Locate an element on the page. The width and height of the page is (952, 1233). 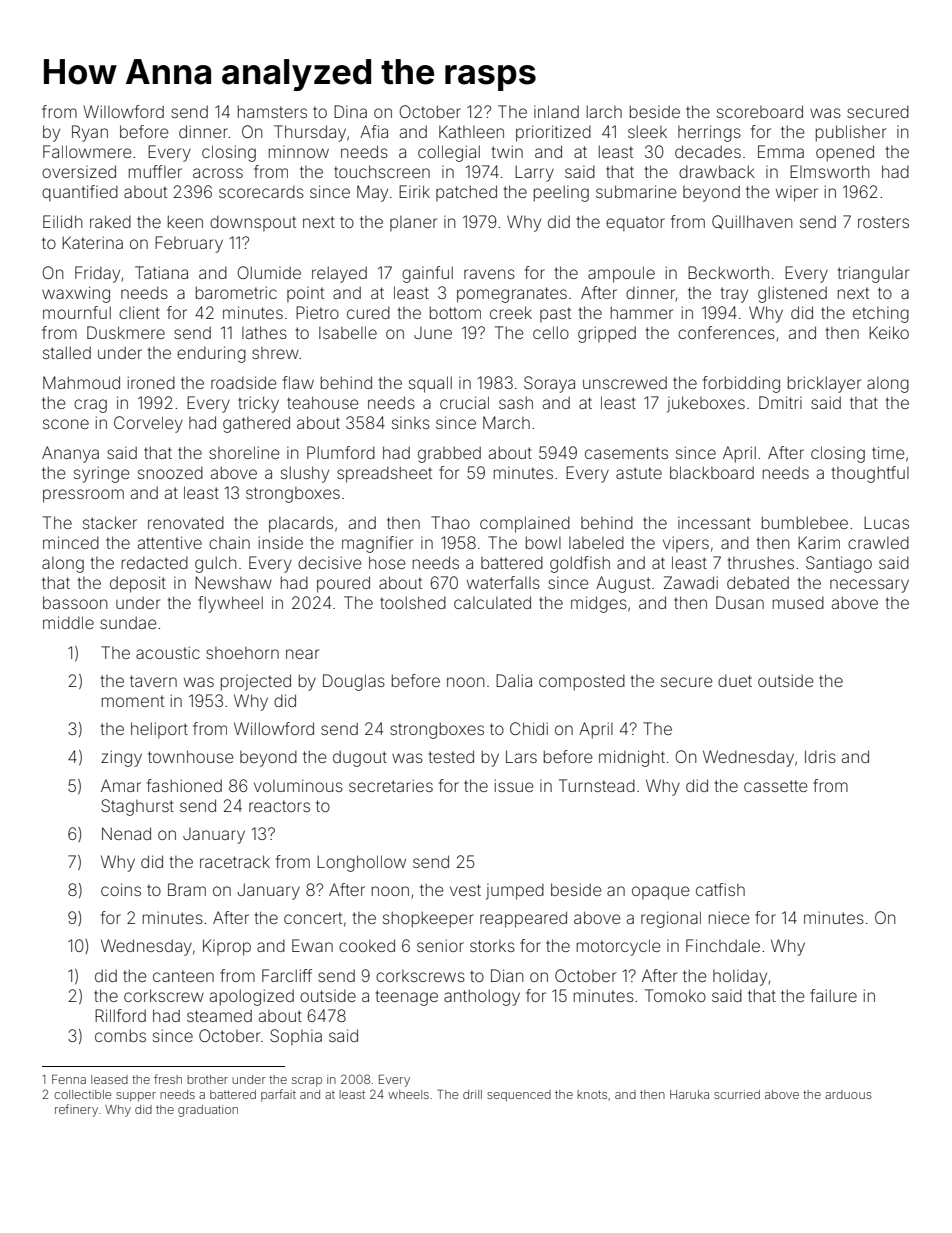
scoreboard is located at coordinates (760, 111).
